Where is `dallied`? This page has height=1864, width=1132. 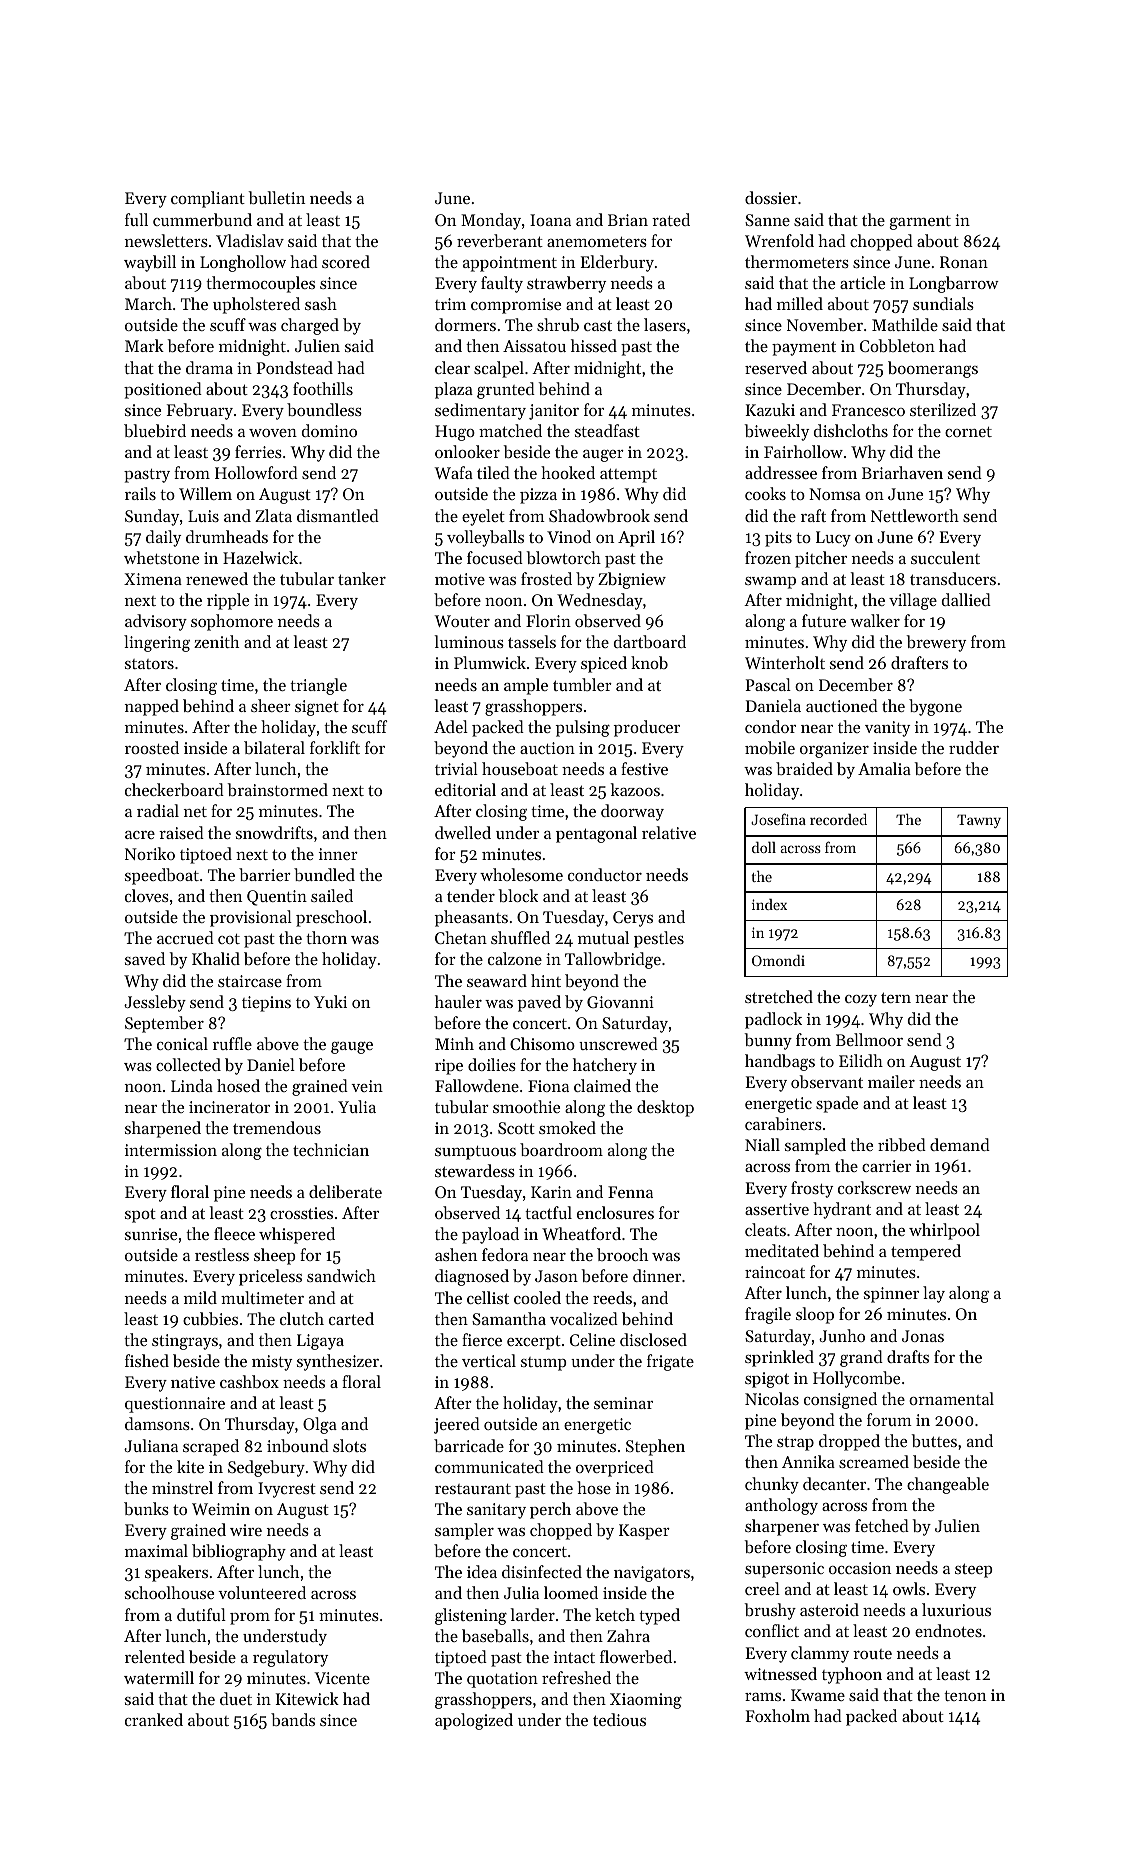
dallied is located at coordinates (966, 599).
